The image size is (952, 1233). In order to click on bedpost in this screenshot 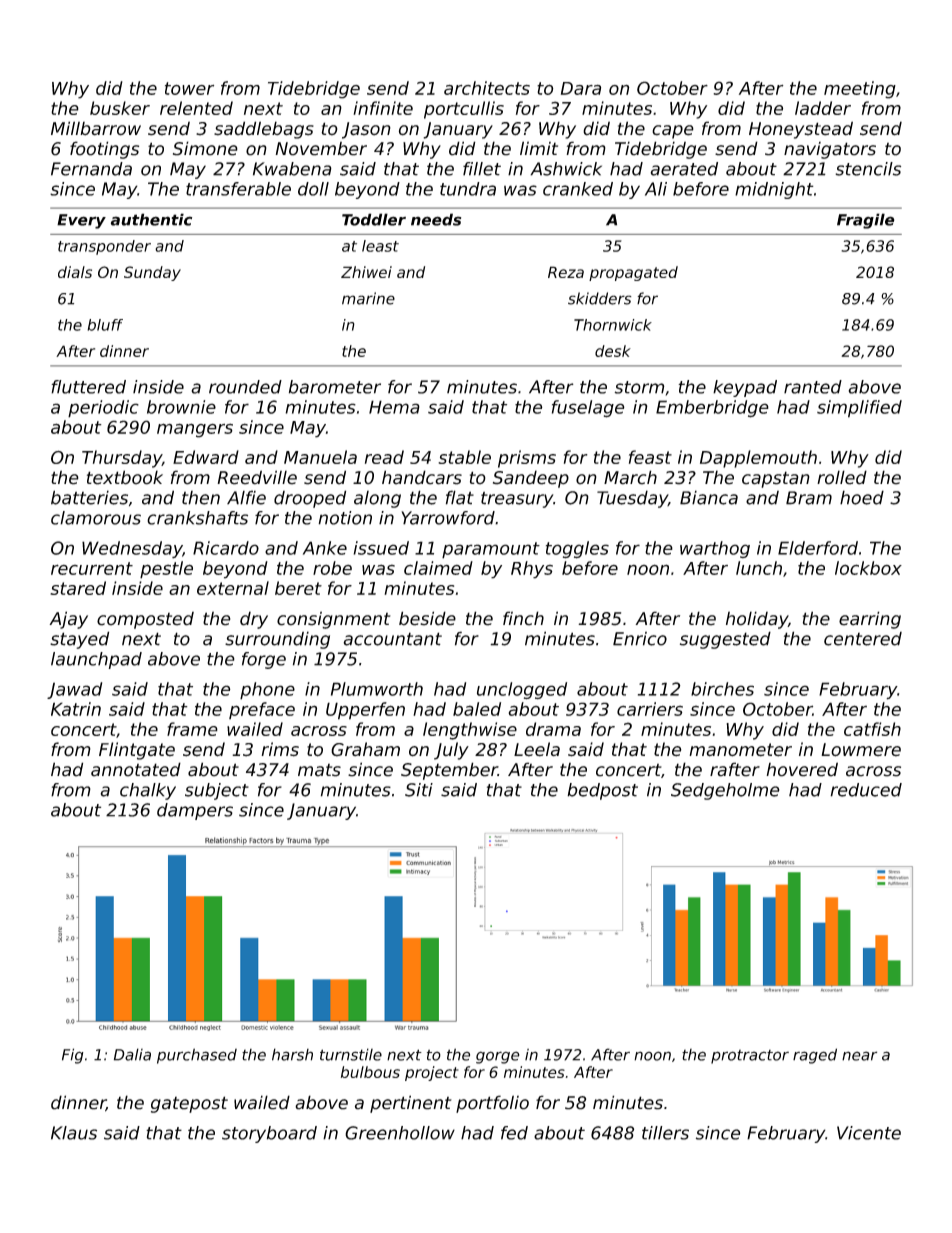, I will do `click(602, 791)`.
